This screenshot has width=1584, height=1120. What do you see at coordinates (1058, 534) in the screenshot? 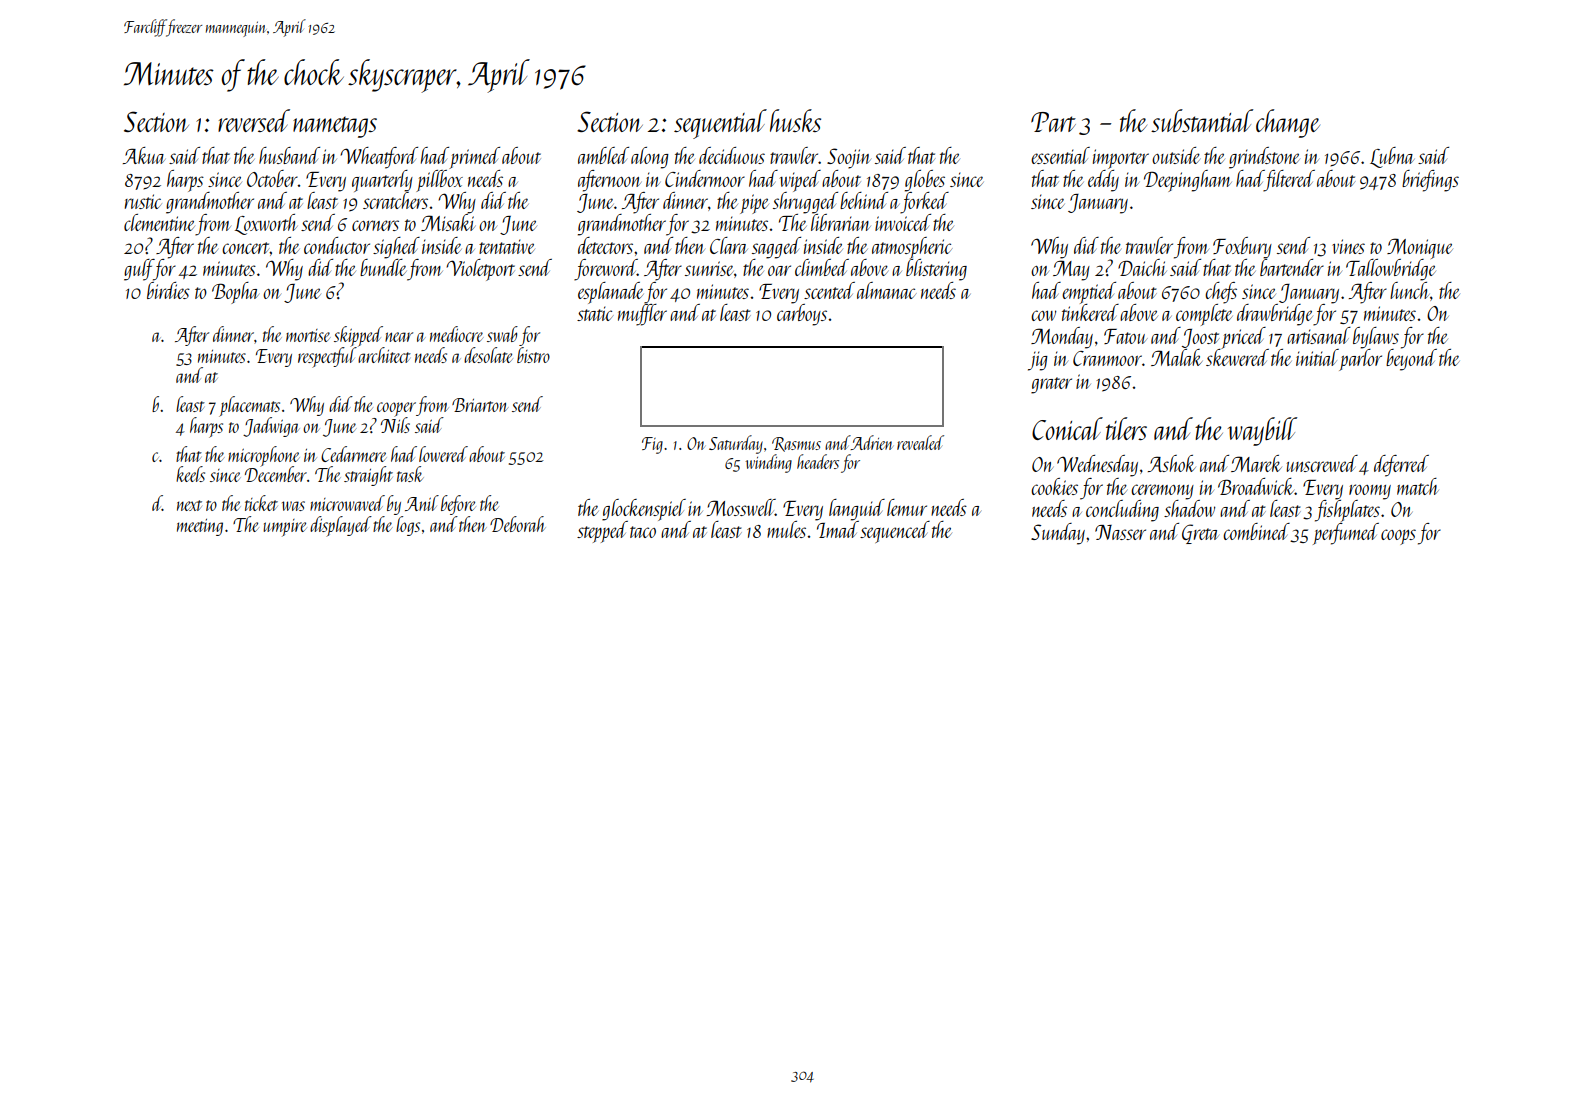
I see `Sunday` at bounding box center [1058, 534].
